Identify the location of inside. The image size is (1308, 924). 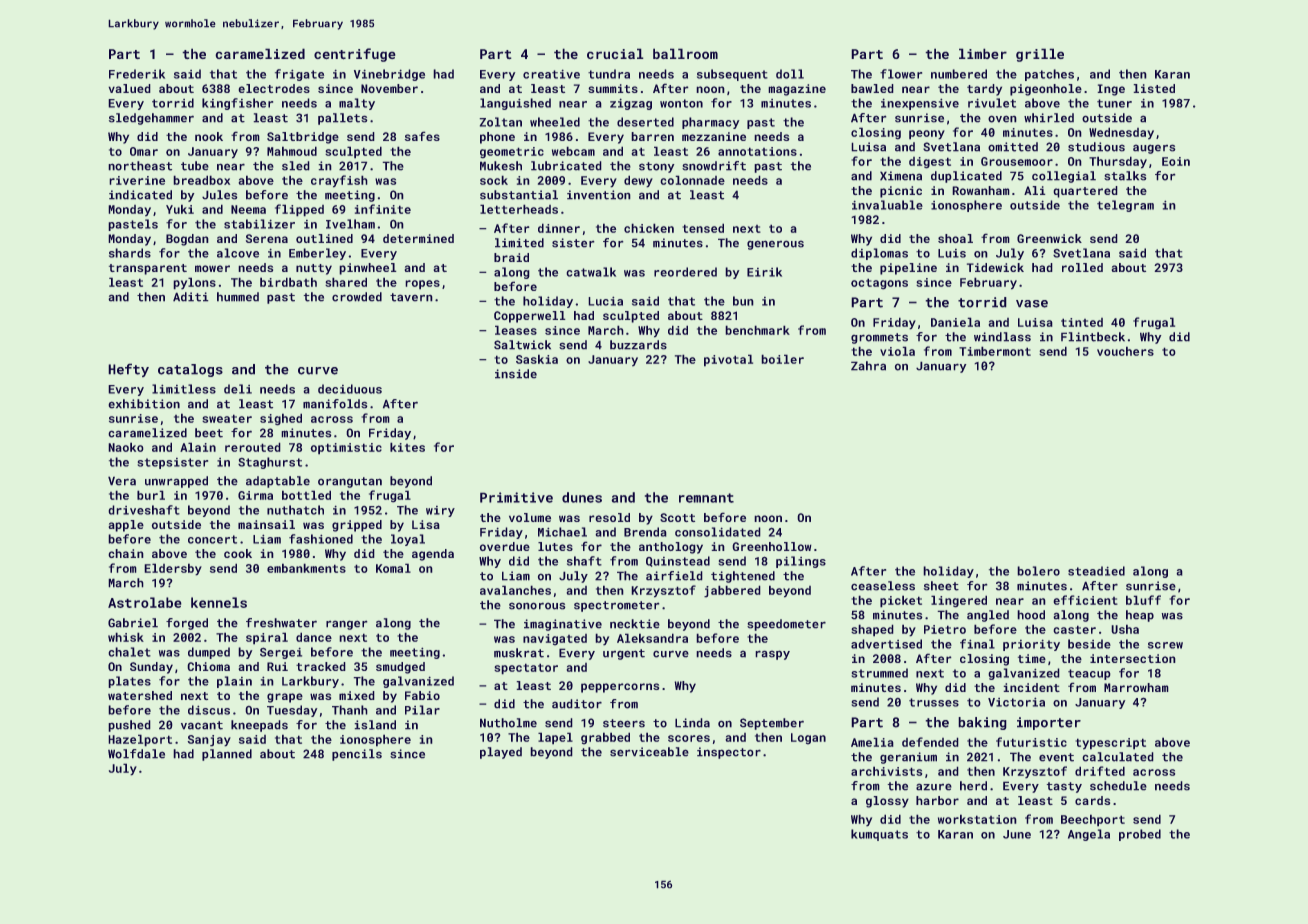
(516, 374).
